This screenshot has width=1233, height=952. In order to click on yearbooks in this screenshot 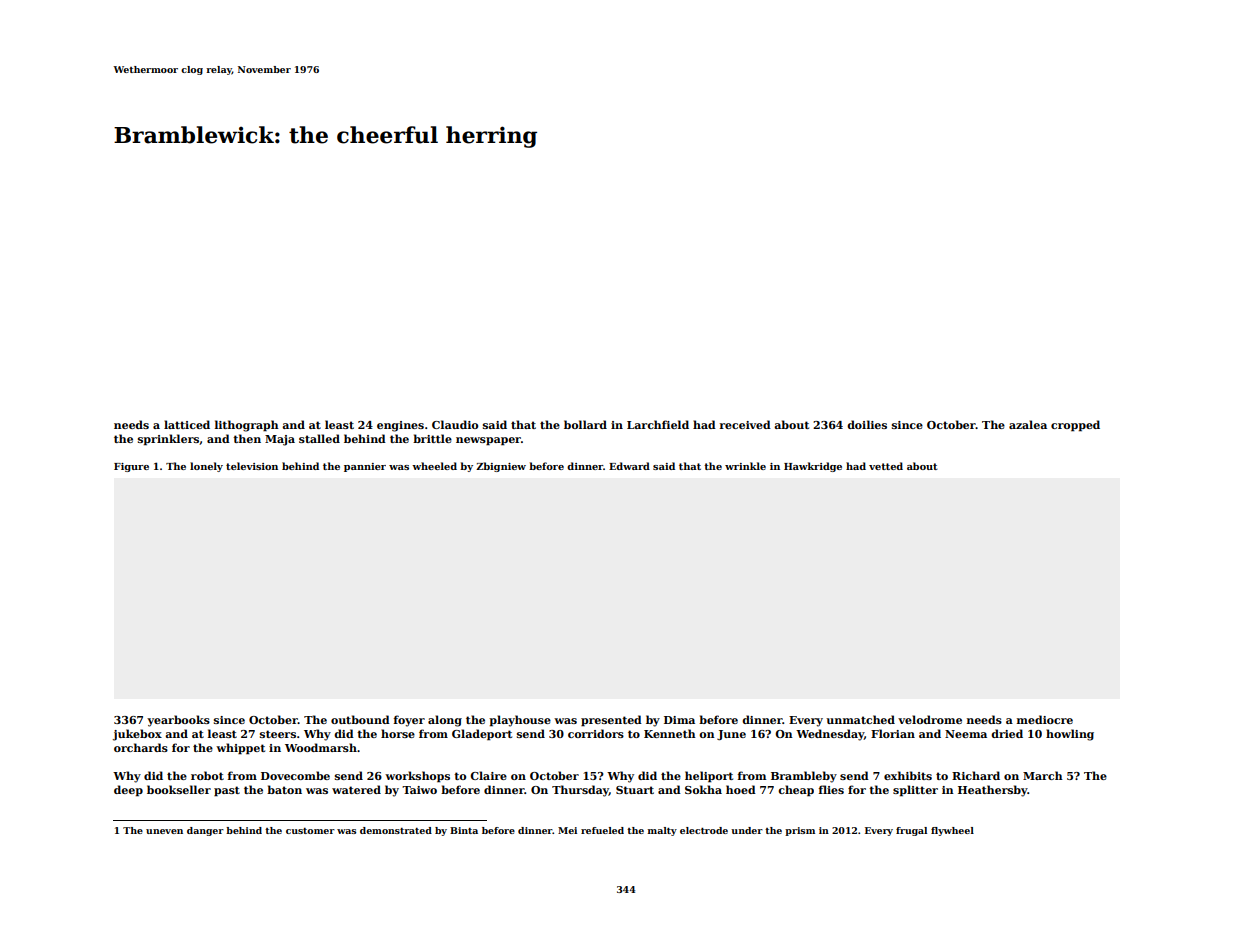, I will do `click(178, 721)`.
